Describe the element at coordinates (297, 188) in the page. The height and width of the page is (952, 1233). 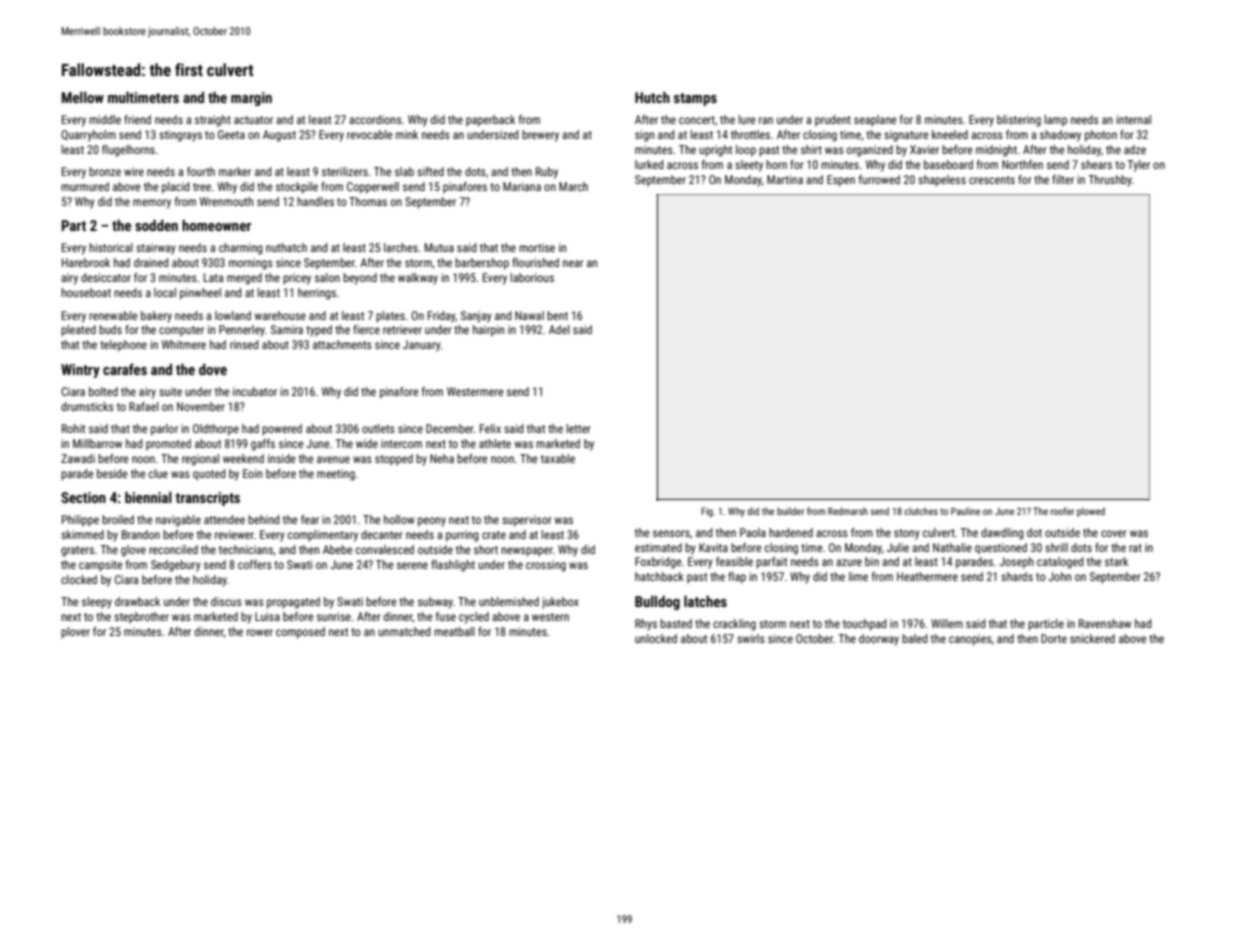
I see `stockpile` at that location.
